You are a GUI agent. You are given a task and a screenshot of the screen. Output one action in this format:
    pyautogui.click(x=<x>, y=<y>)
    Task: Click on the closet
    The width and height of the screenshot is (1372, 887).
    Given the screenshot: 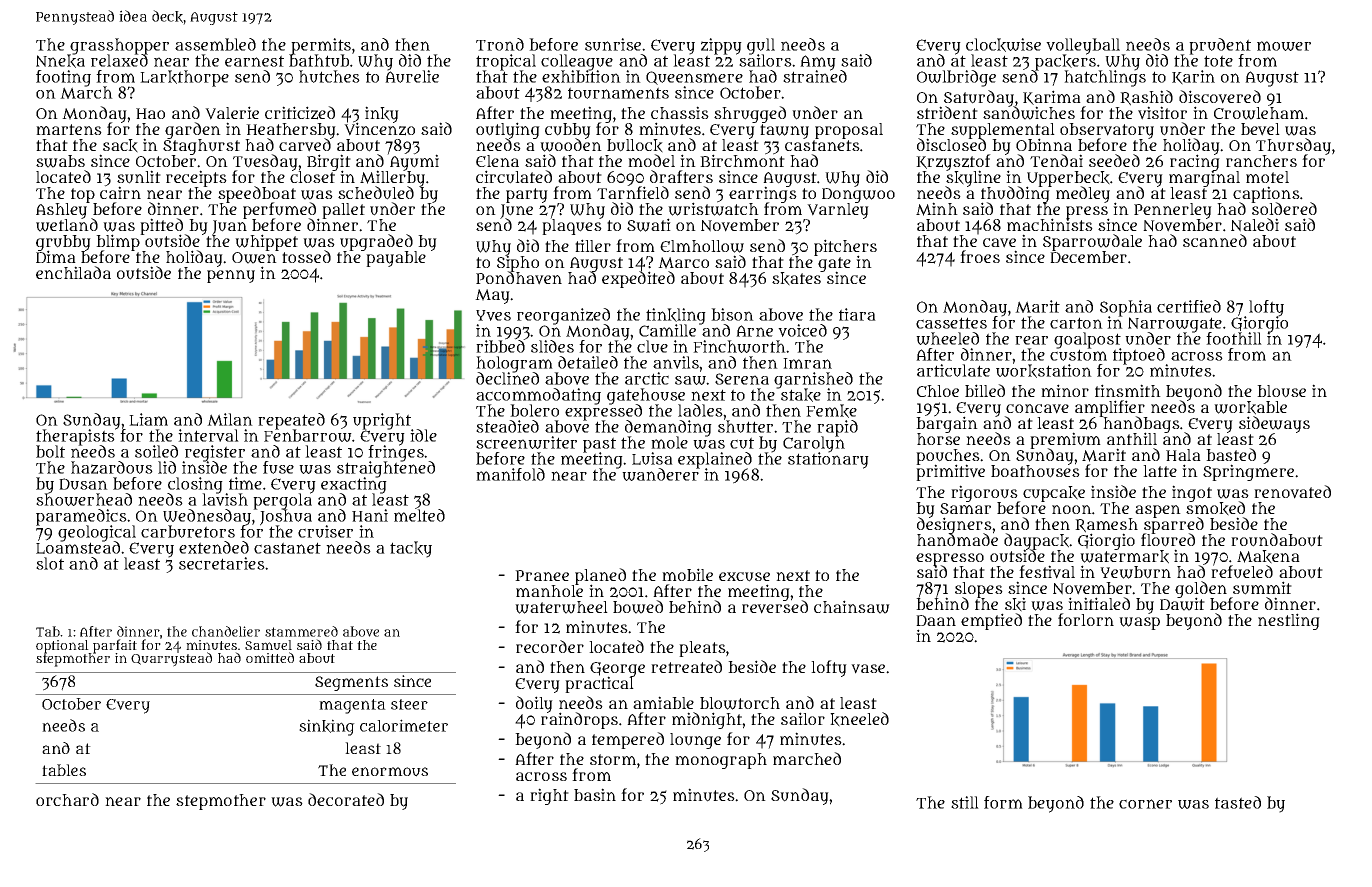 What is the action you would take?
    pyautogui.click(x=312, y=177)
